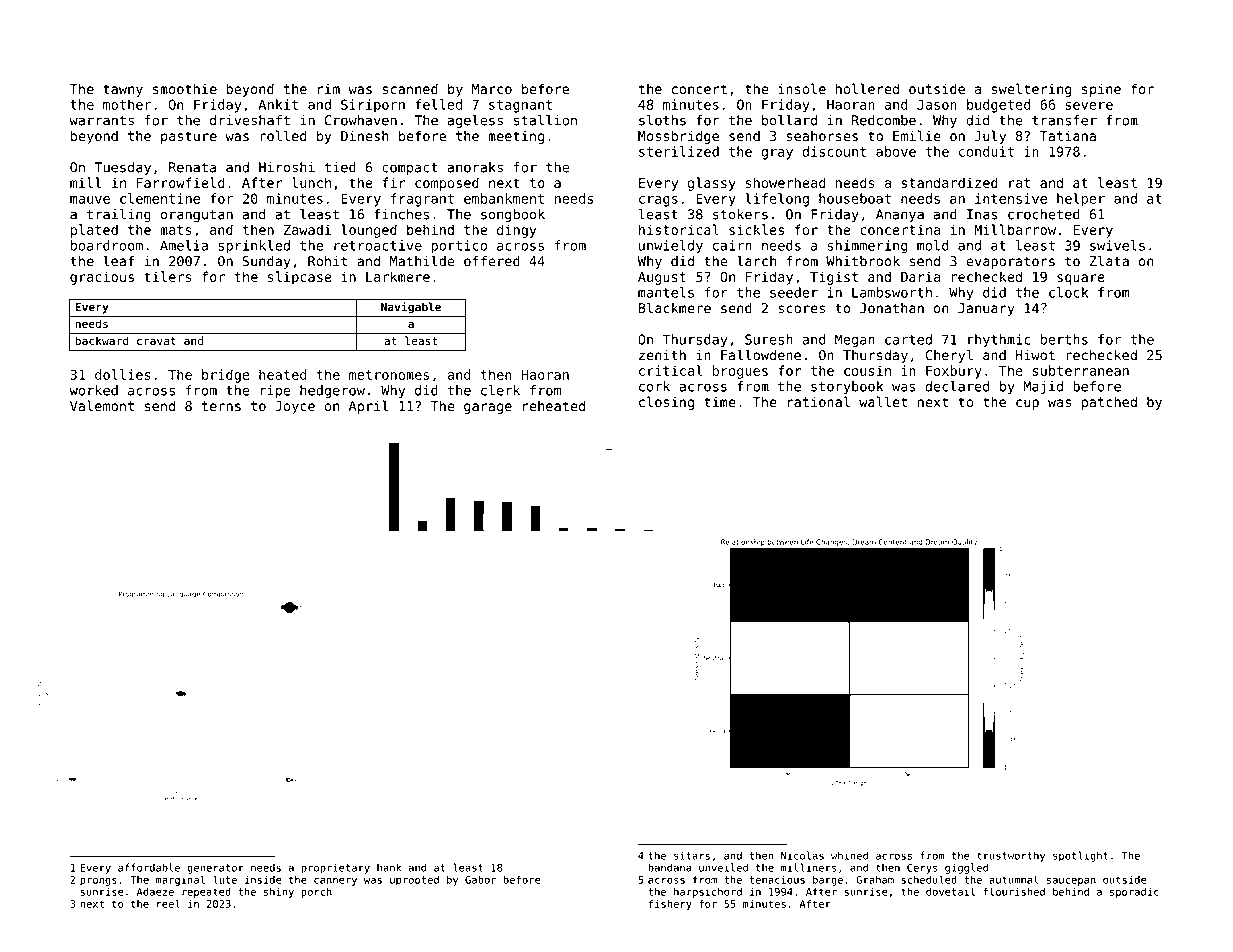  I want to click on tawny, so click(123, 90).
